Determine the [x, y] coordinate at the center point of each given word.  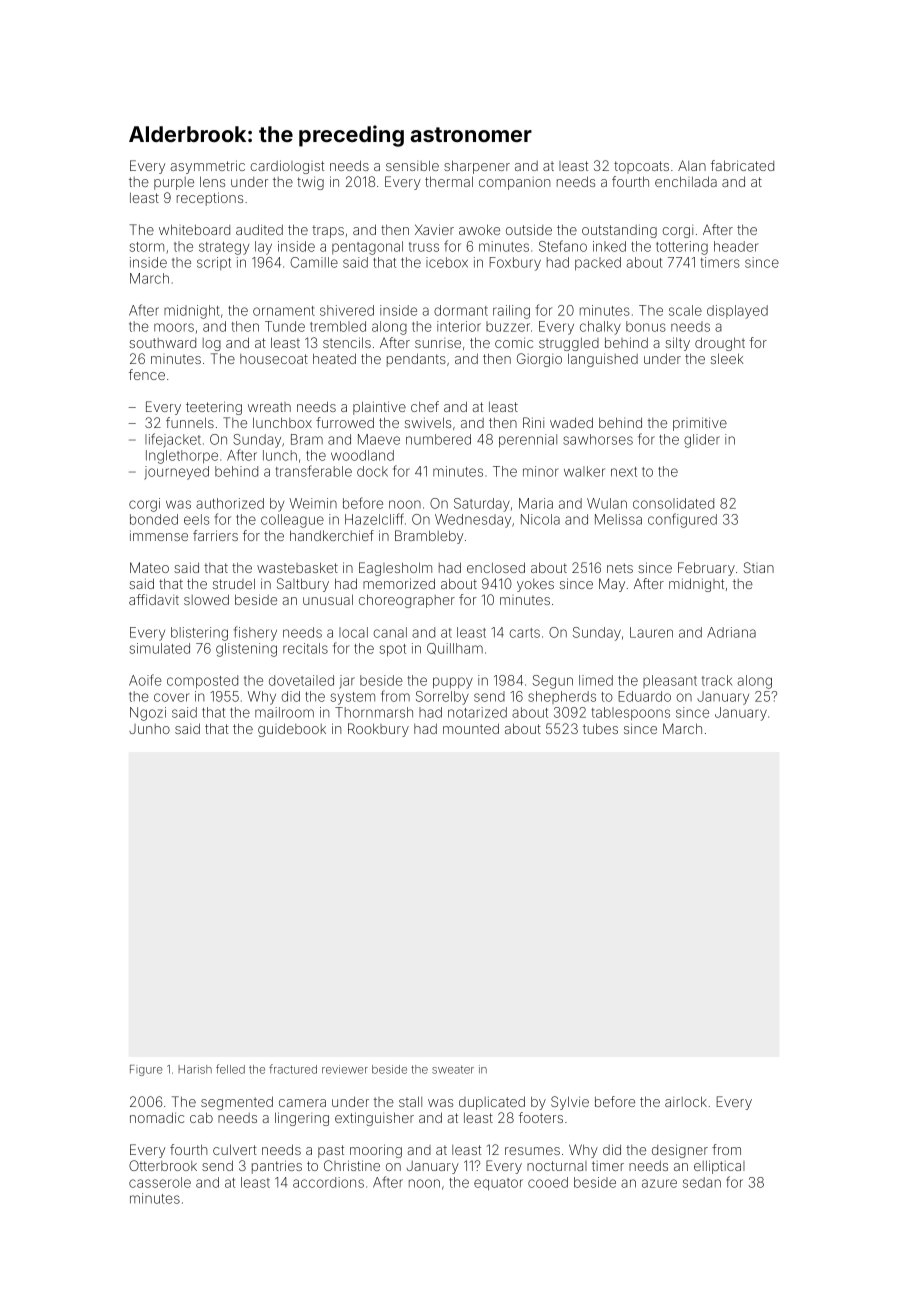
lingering [302, 1119]
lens [212, 181]
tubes [600, 728]
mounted [471, 728]
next [624, 472]
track [717, 680]
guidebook [292, 730]
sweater [453, 1069]
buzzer [508, 326]
